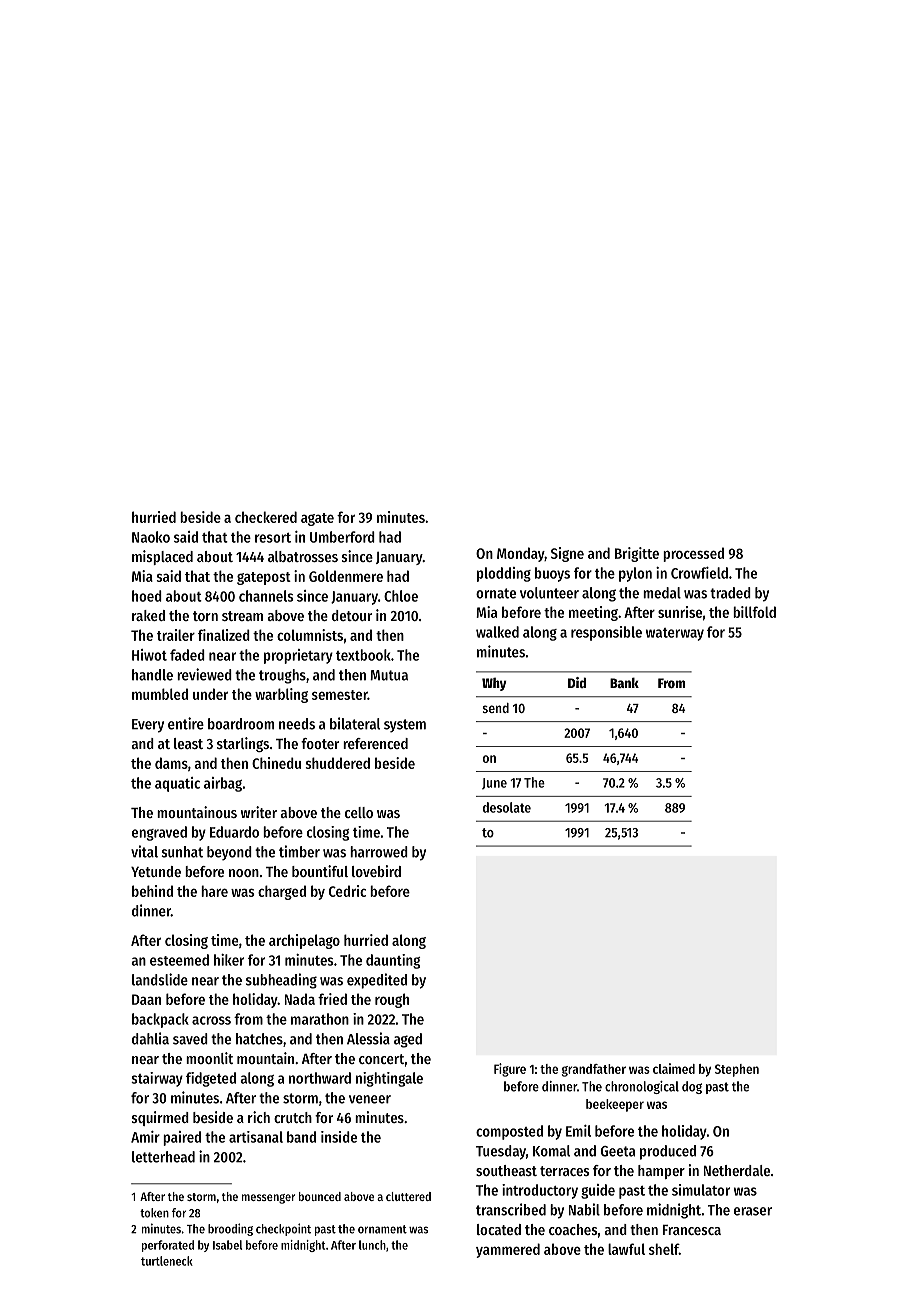 The width and height of the screenshot is (908, 1316). Describe the element at coordinates (508, 1250) in the screenshot. I see `yammered` at that location.
